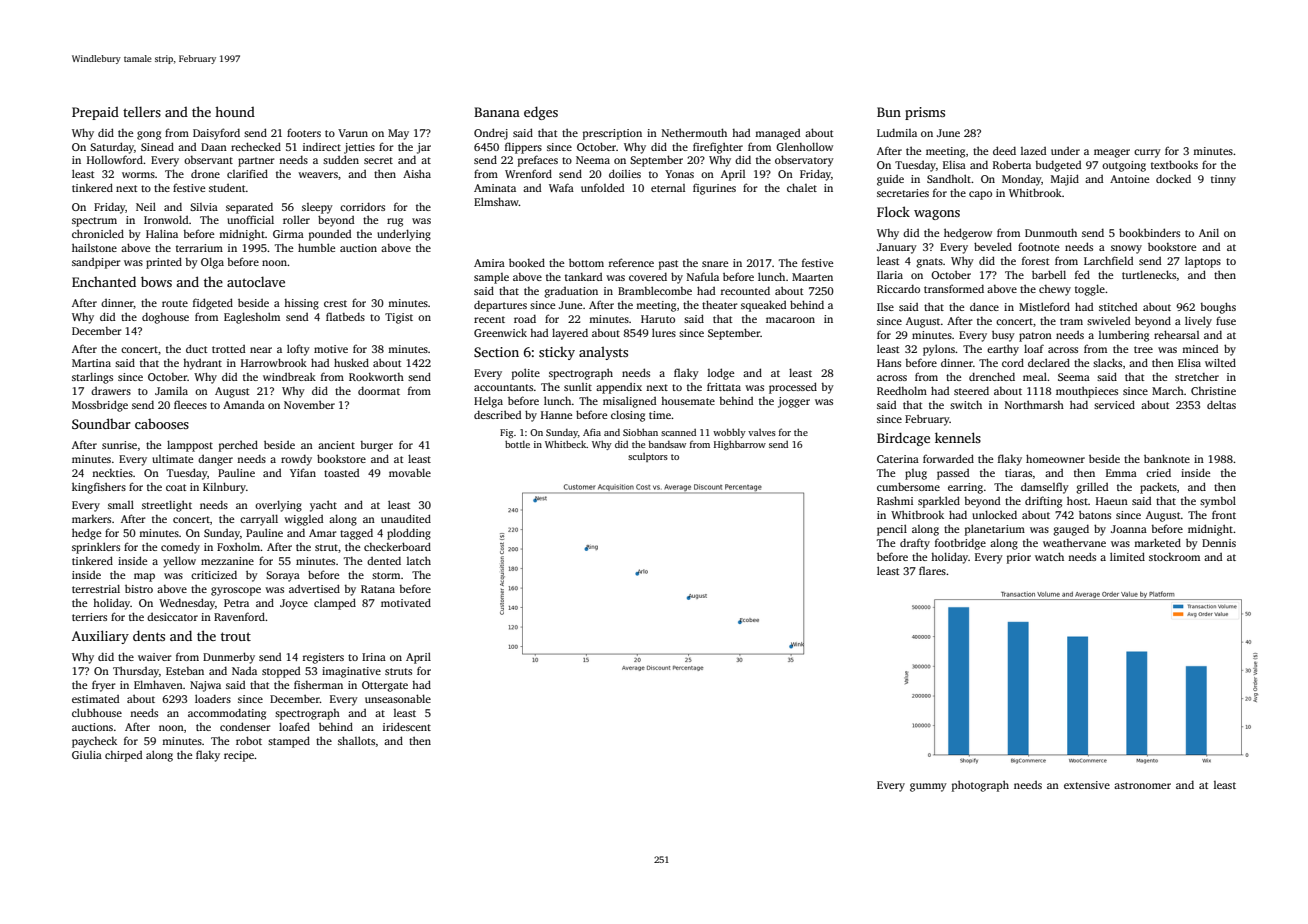 Image resolution: width=1308 pixels, height=924 pixels. I want to click on kingfishers, so click(99, 488).
